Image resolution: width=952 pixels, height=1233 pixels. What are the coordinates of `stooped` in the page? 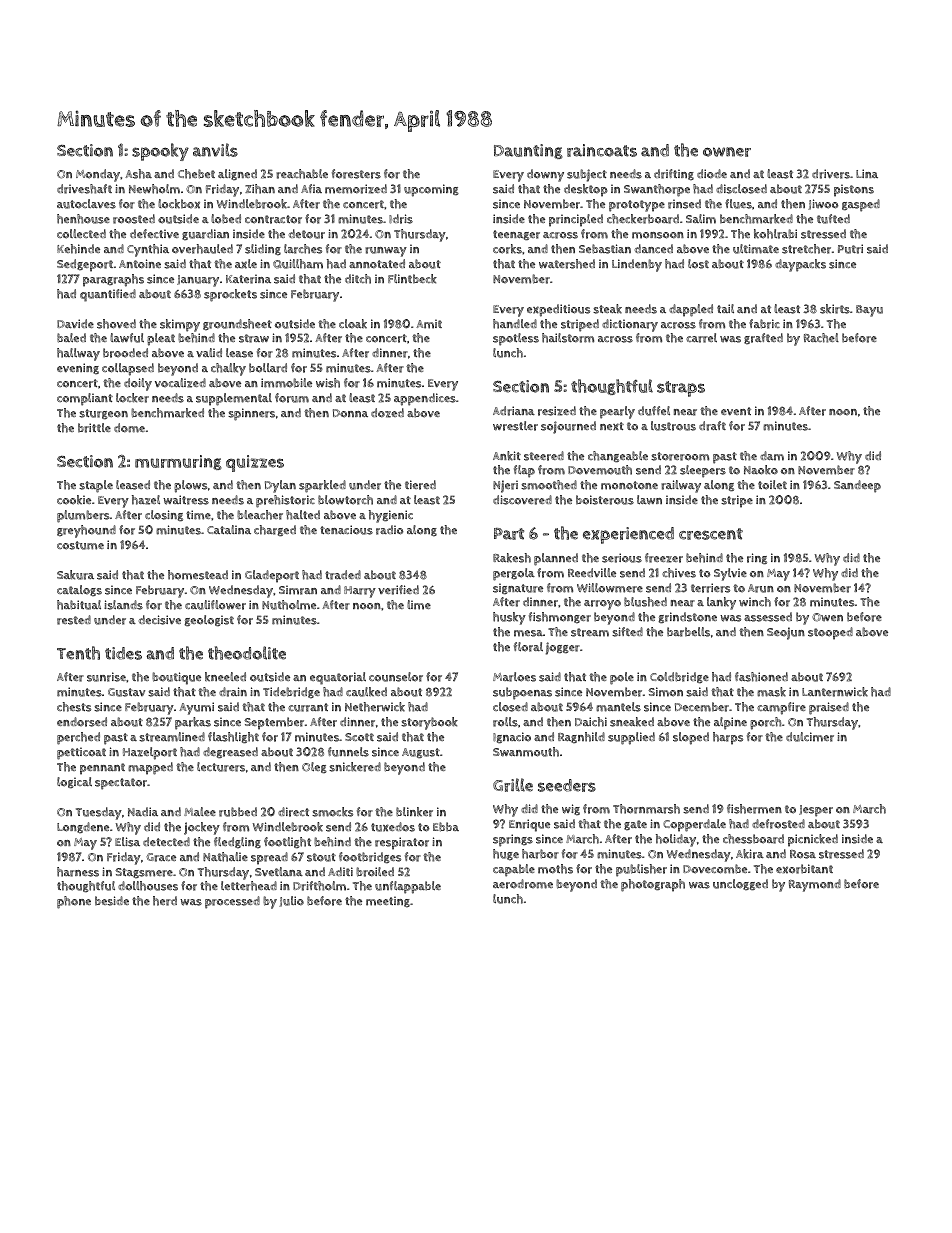 It's located at (830, 633).
